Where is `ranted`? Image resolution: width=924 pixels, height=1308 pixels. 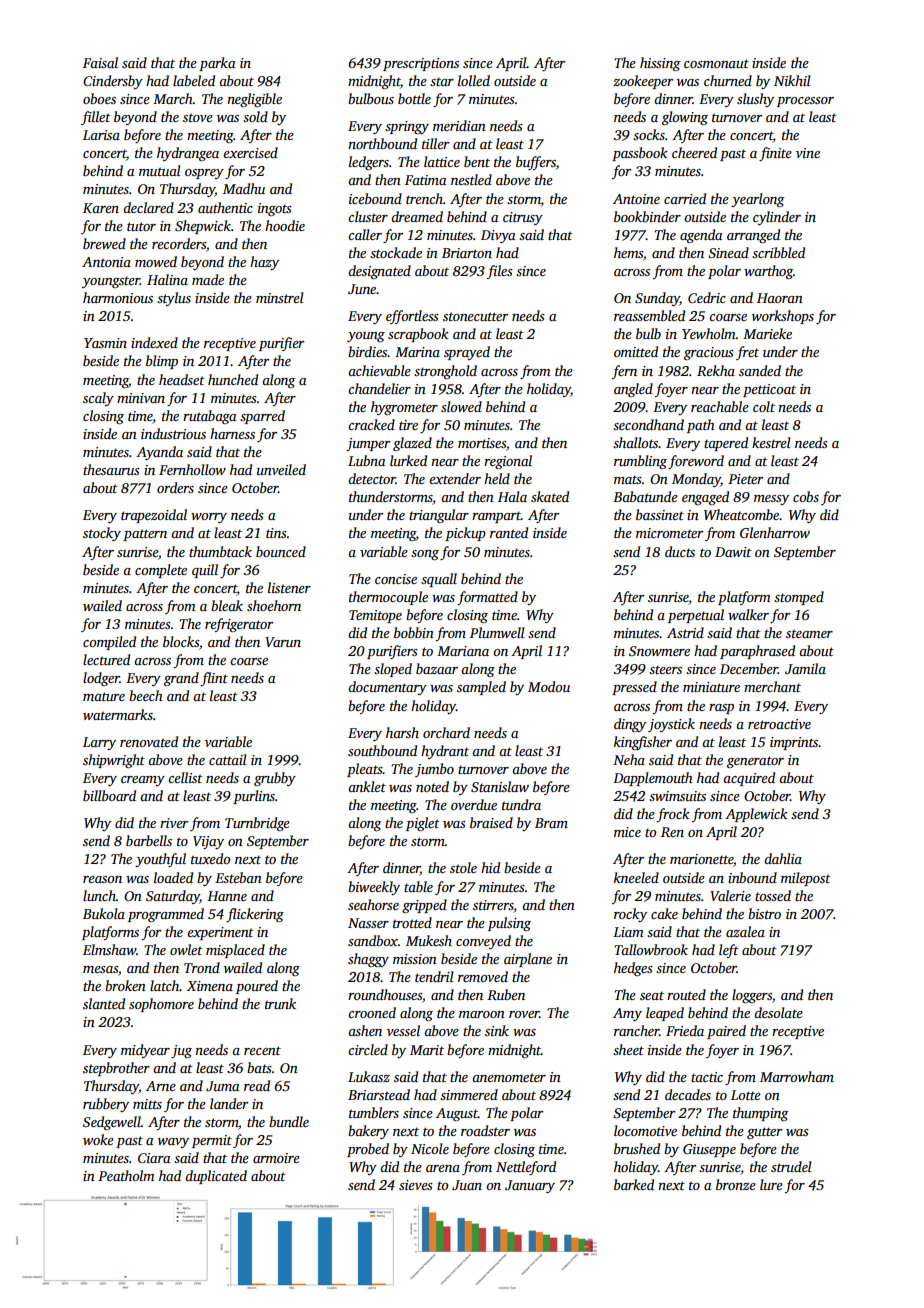
ranted is located at coordinates (509, 532).
